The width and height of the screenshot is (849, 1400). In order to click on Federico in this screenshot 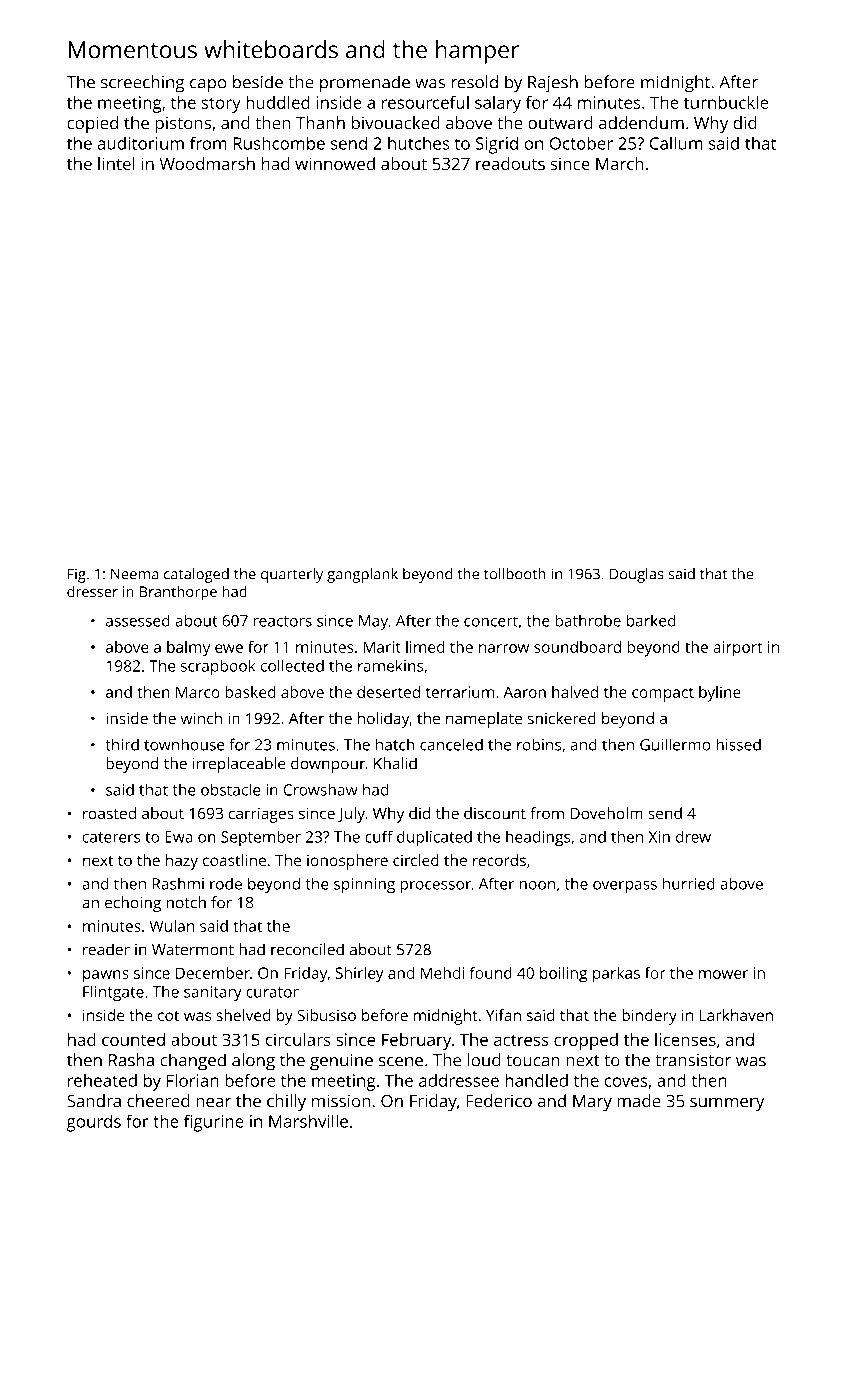, I will do `click(499, 1101)`.
